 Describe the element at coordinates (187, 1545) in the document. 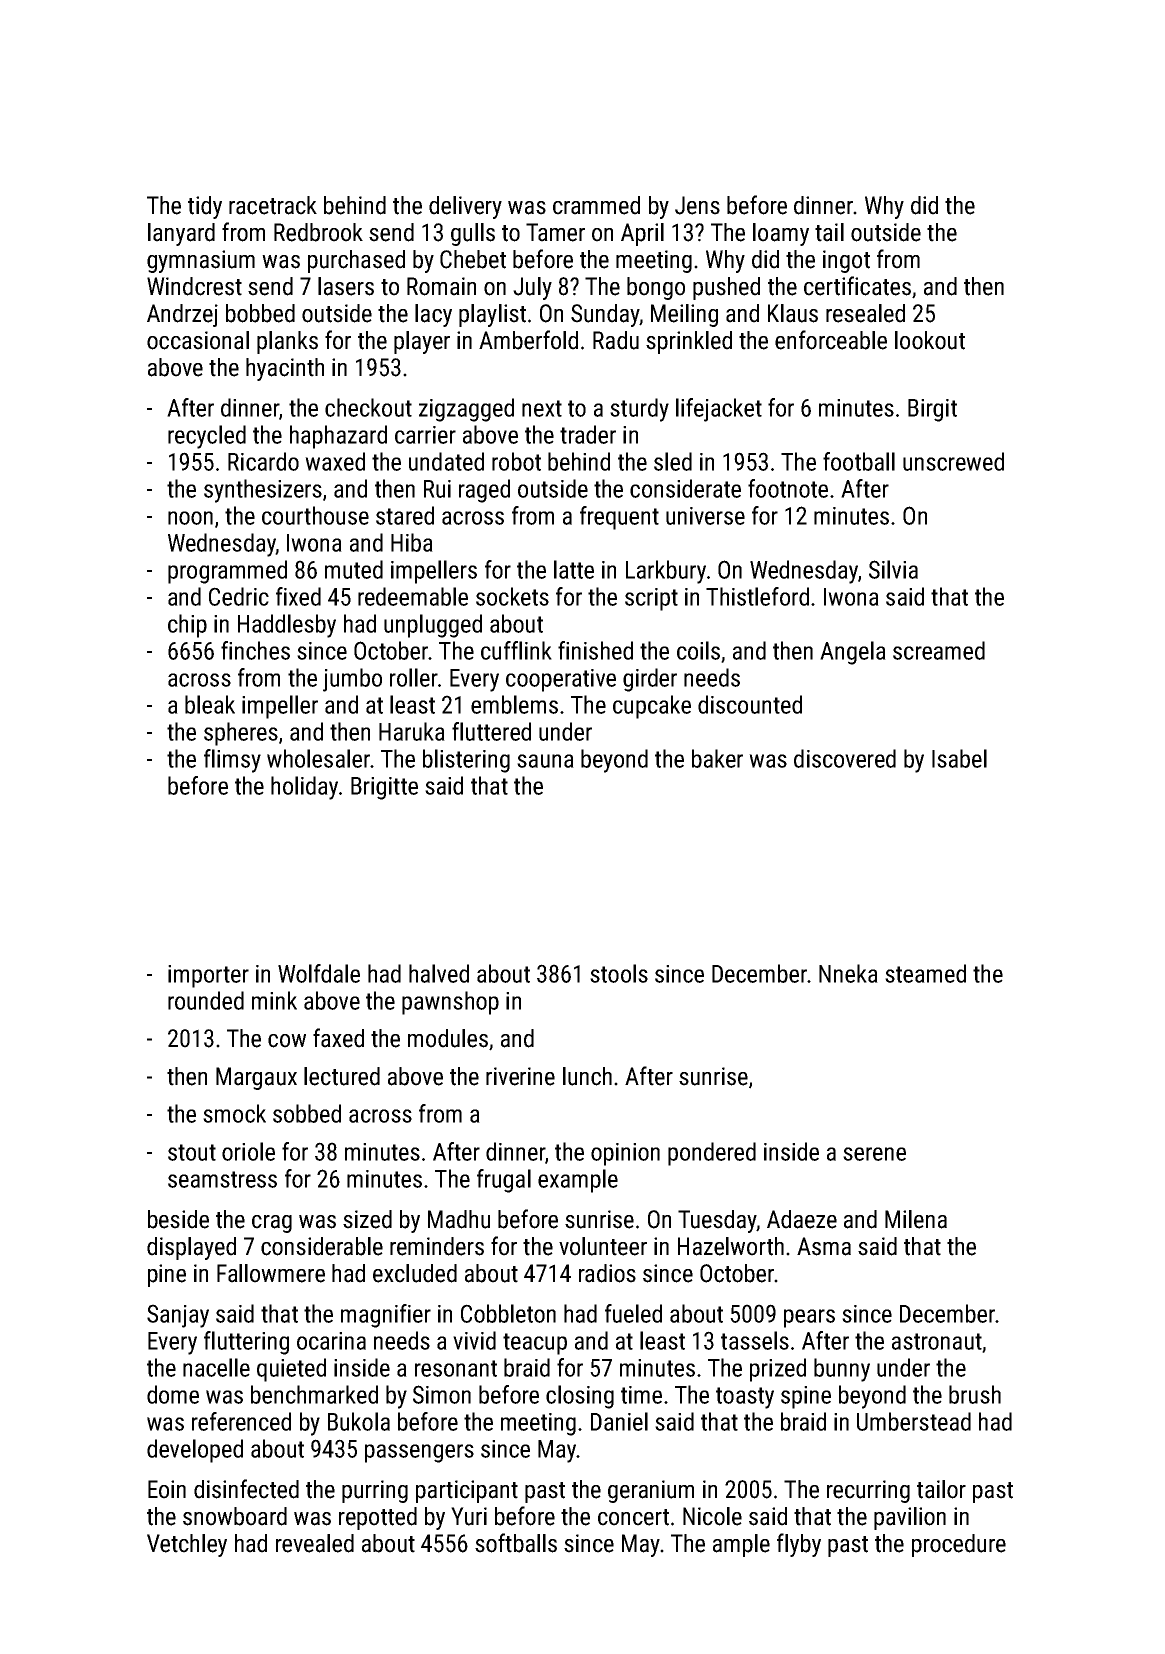

I see `Vetchley` at that location.
